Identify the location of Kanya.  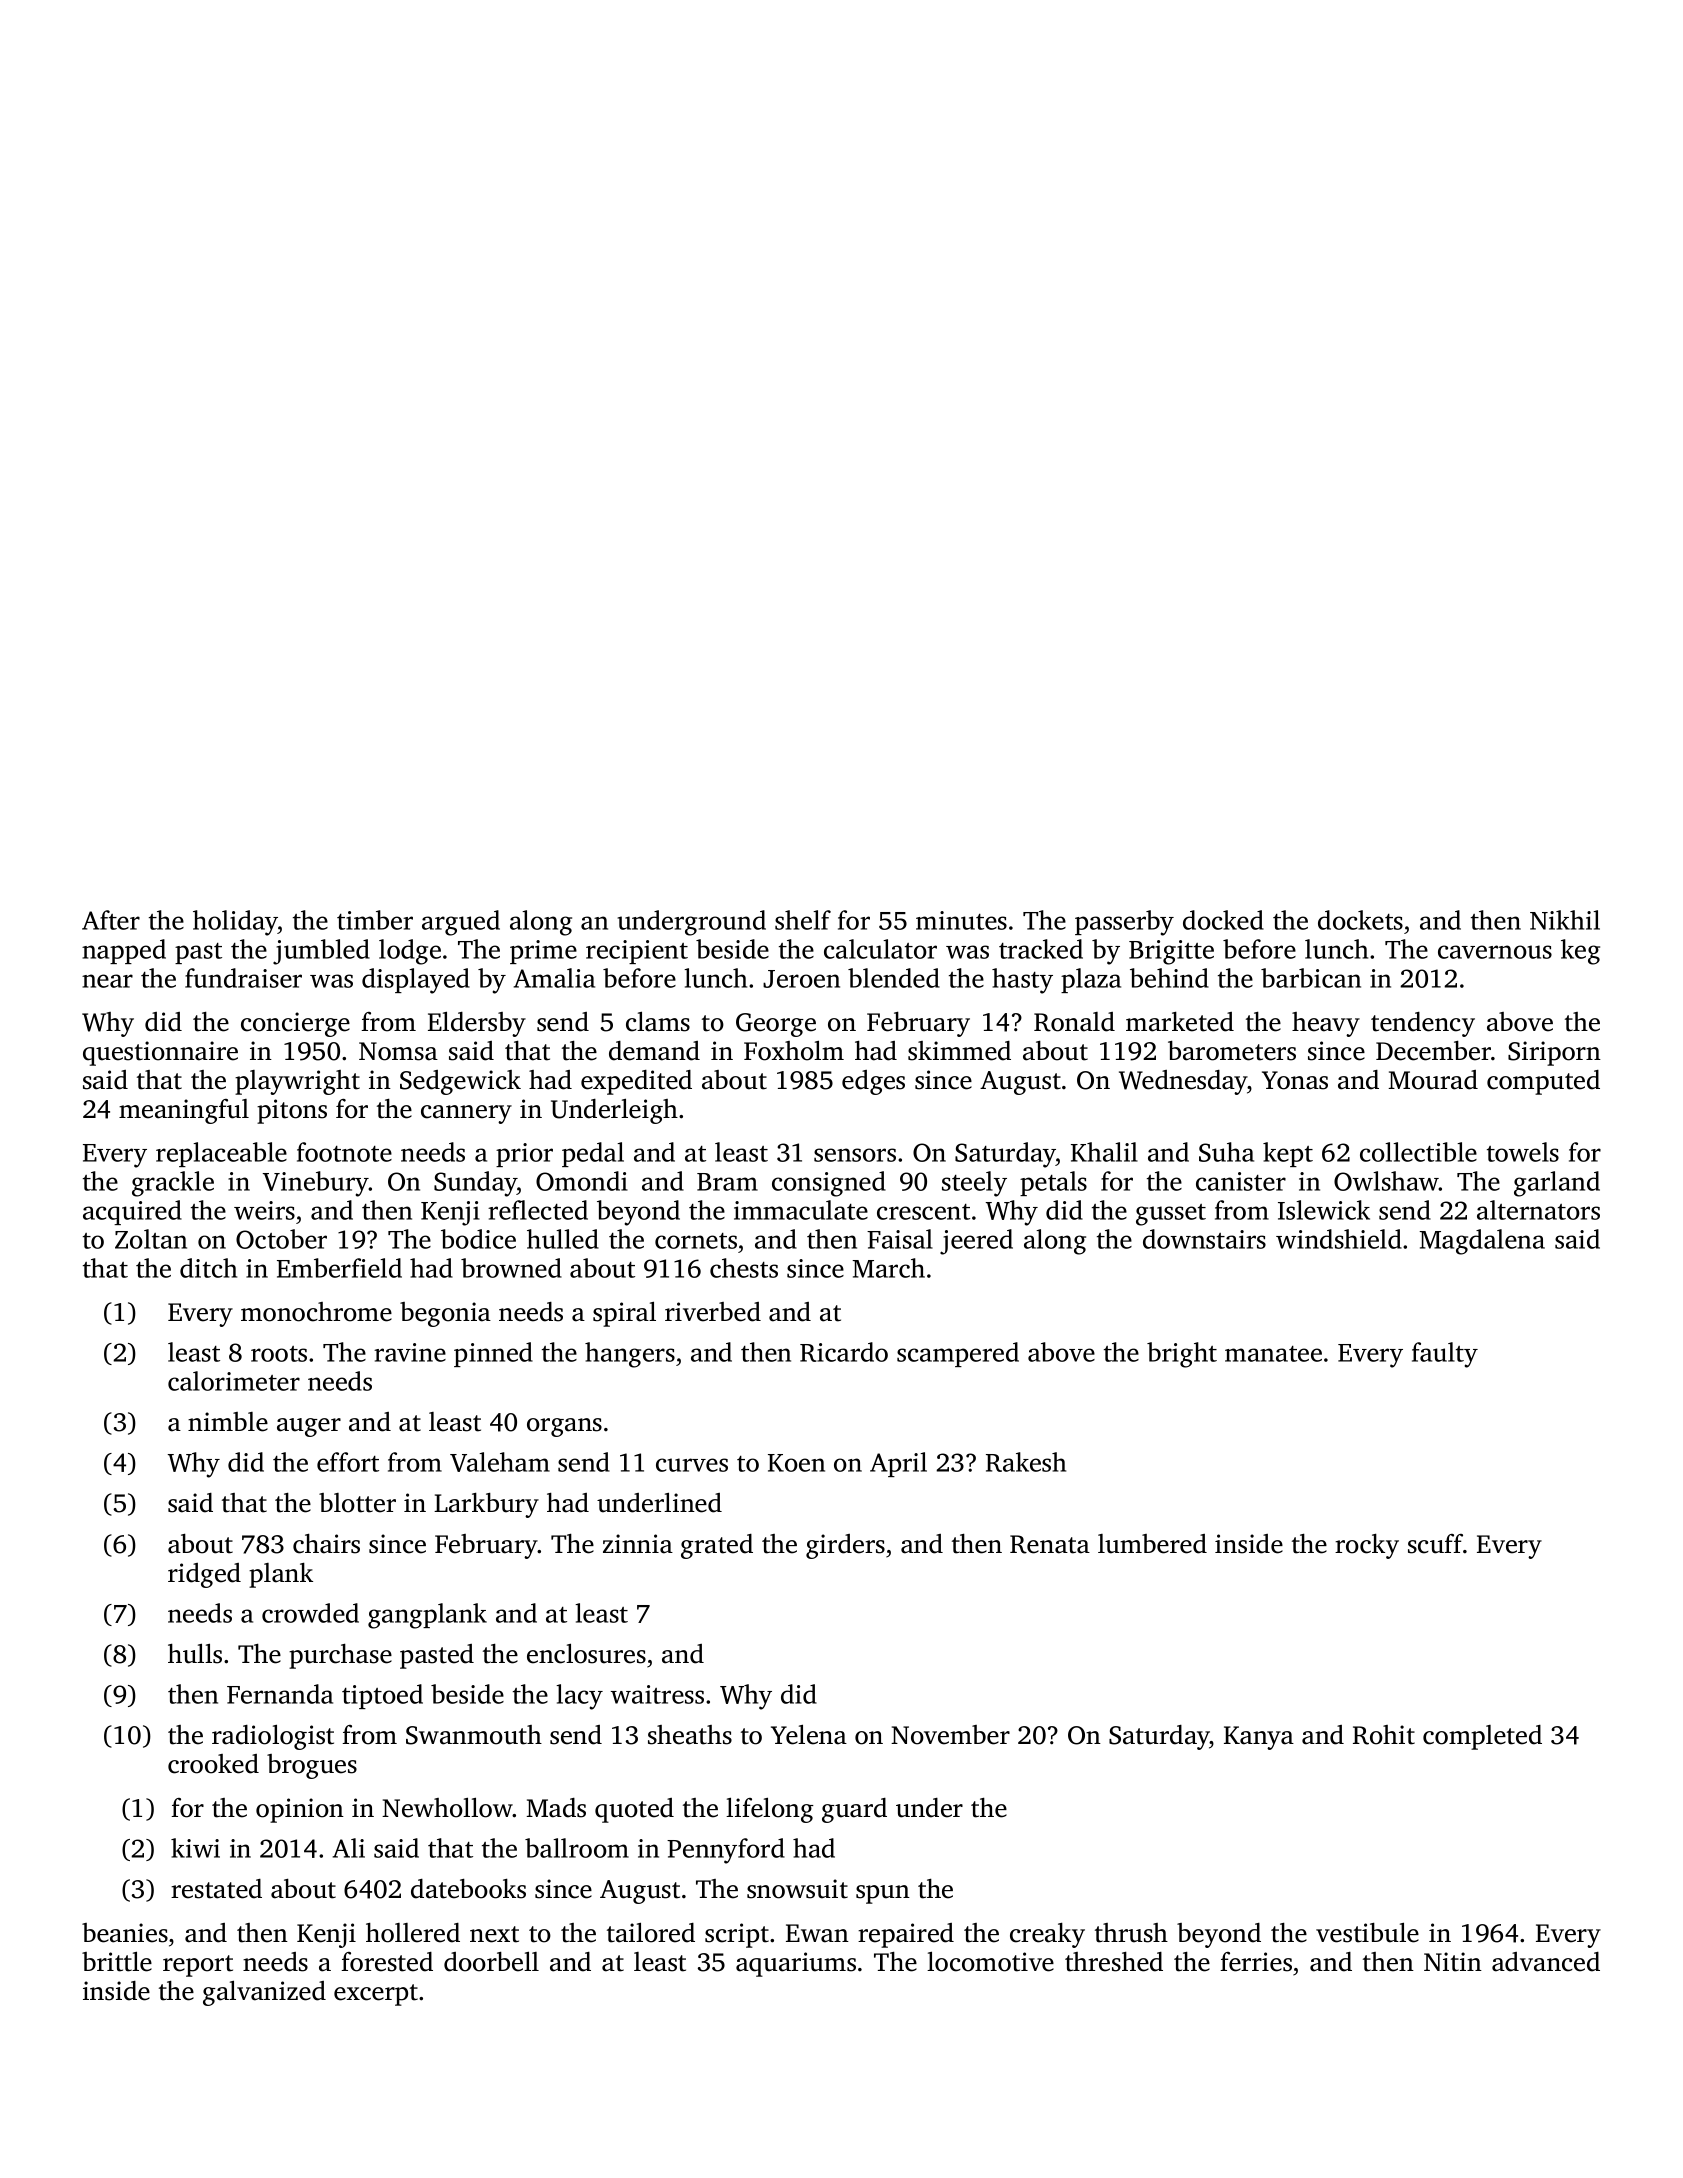
(1259, 1738).
